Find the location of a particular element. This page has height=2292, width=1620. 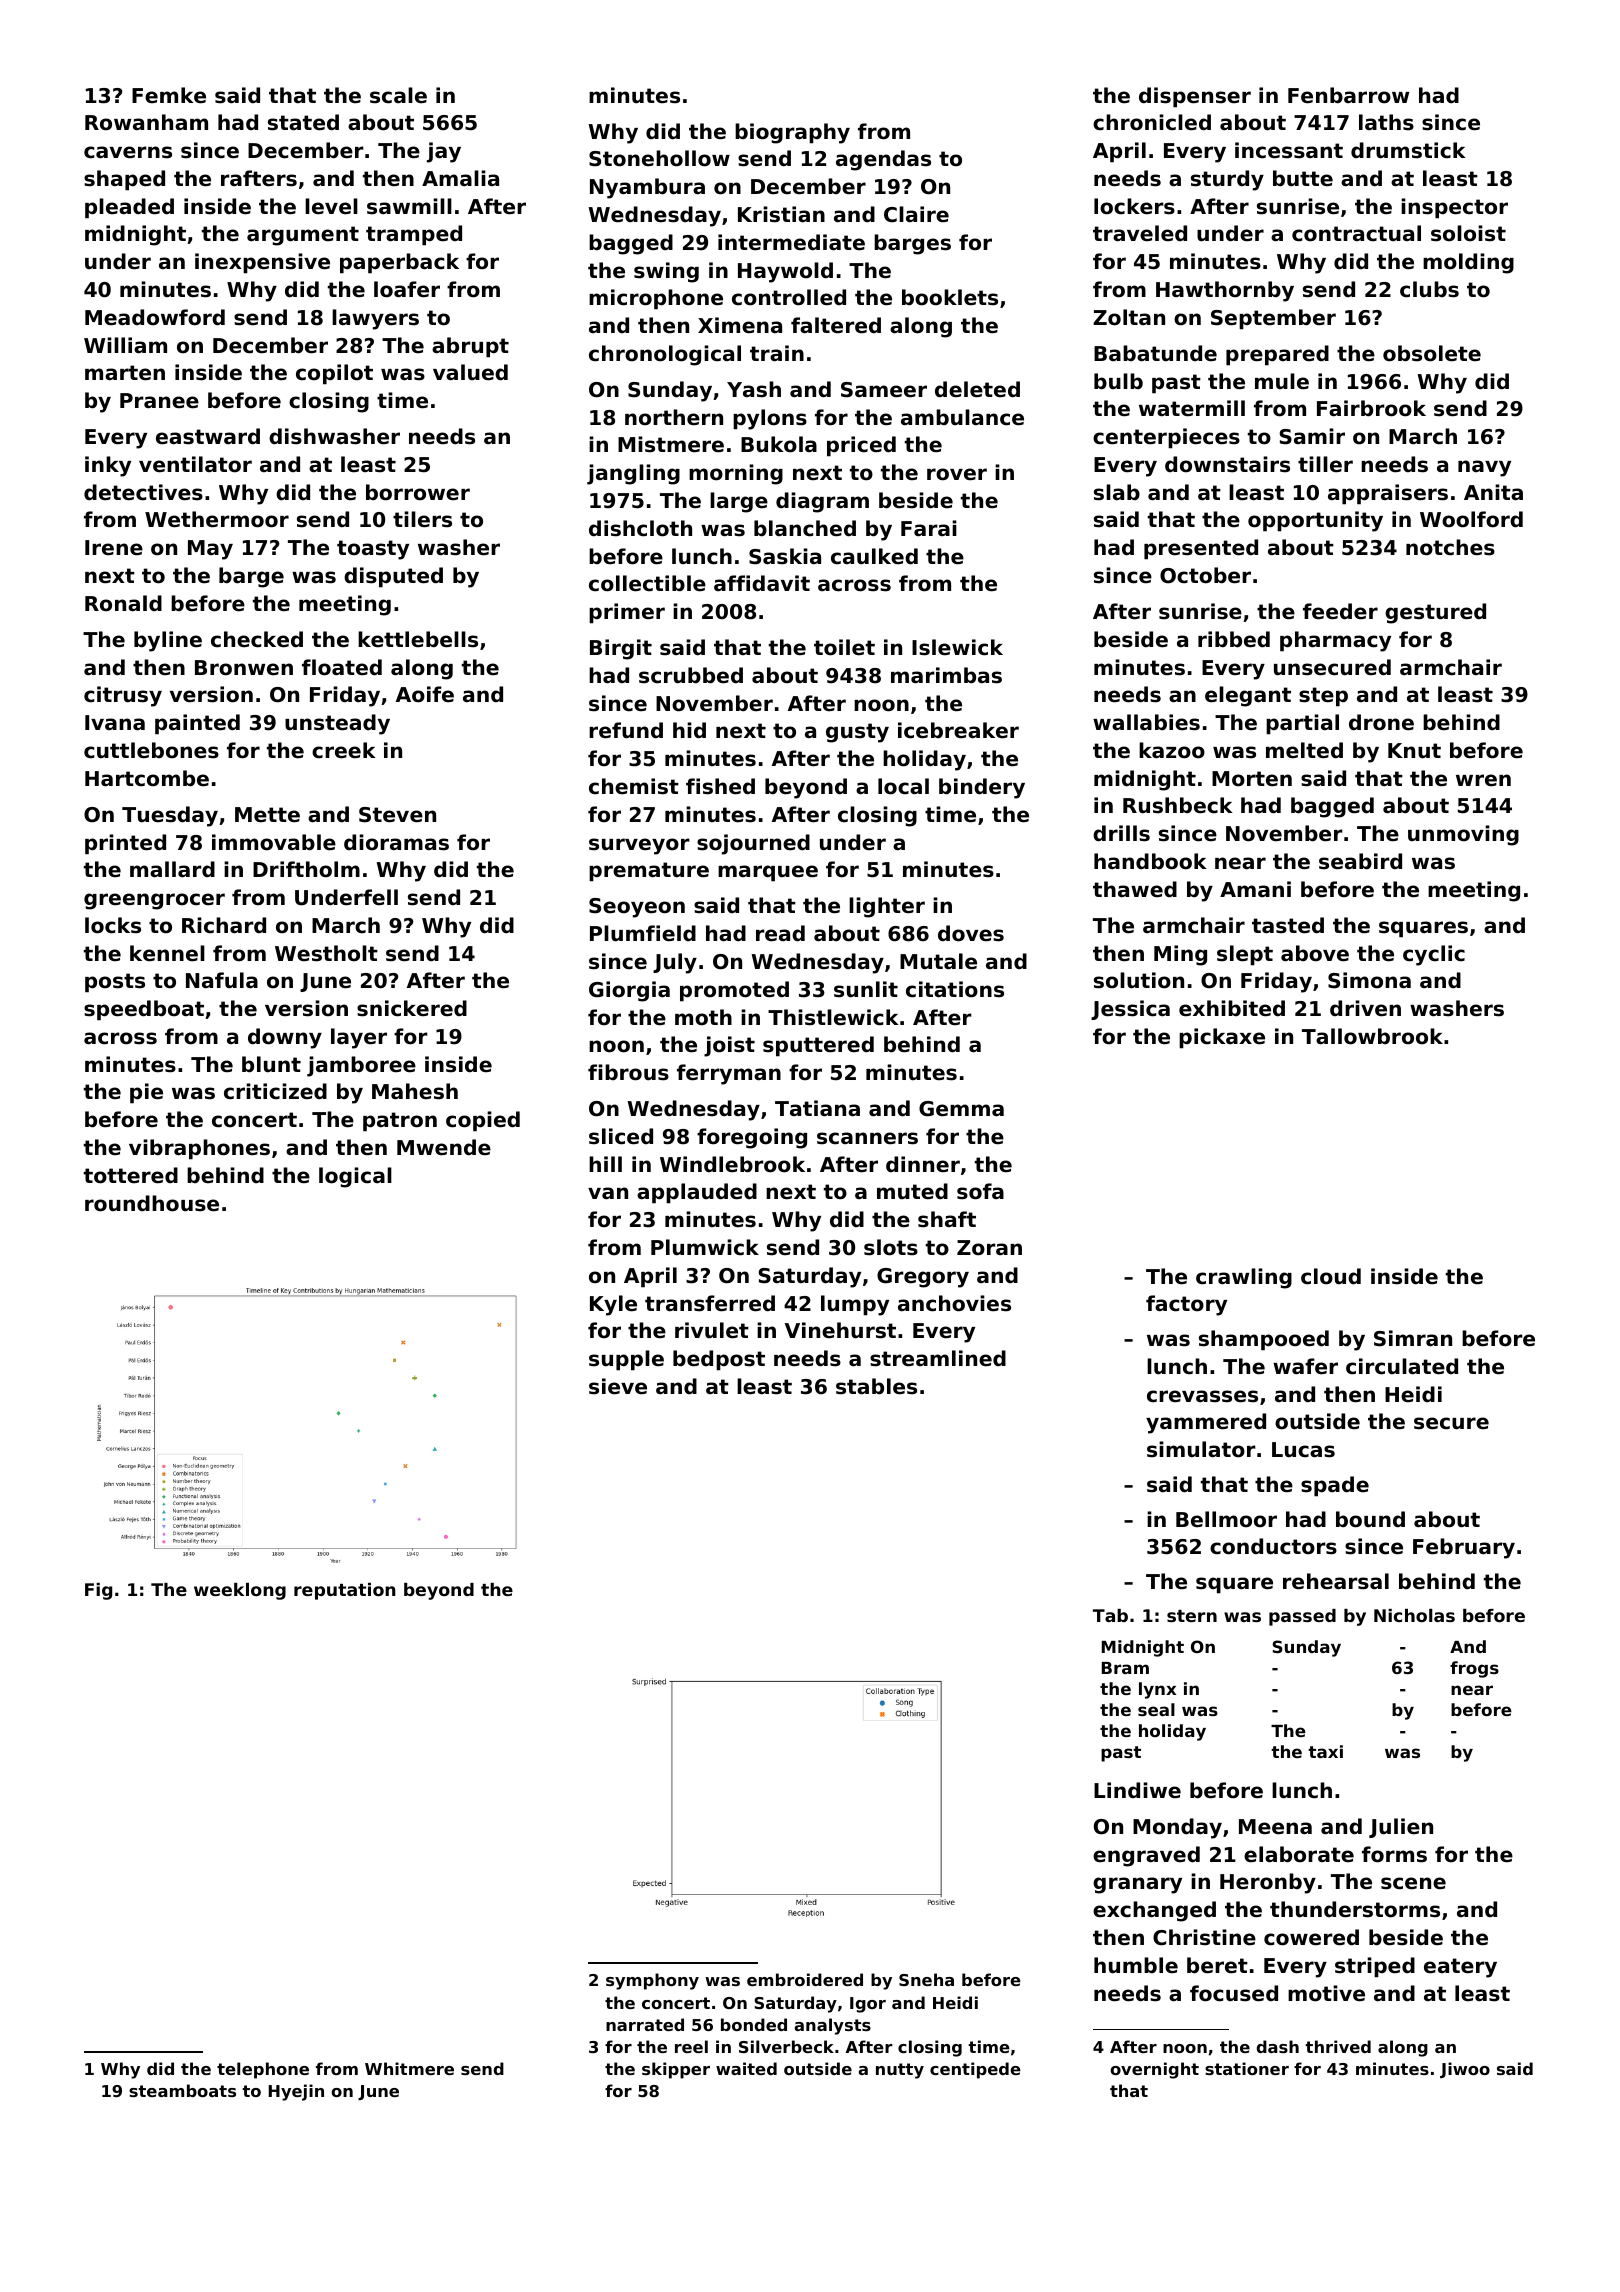

scale is located at coordinates (398, 95).
